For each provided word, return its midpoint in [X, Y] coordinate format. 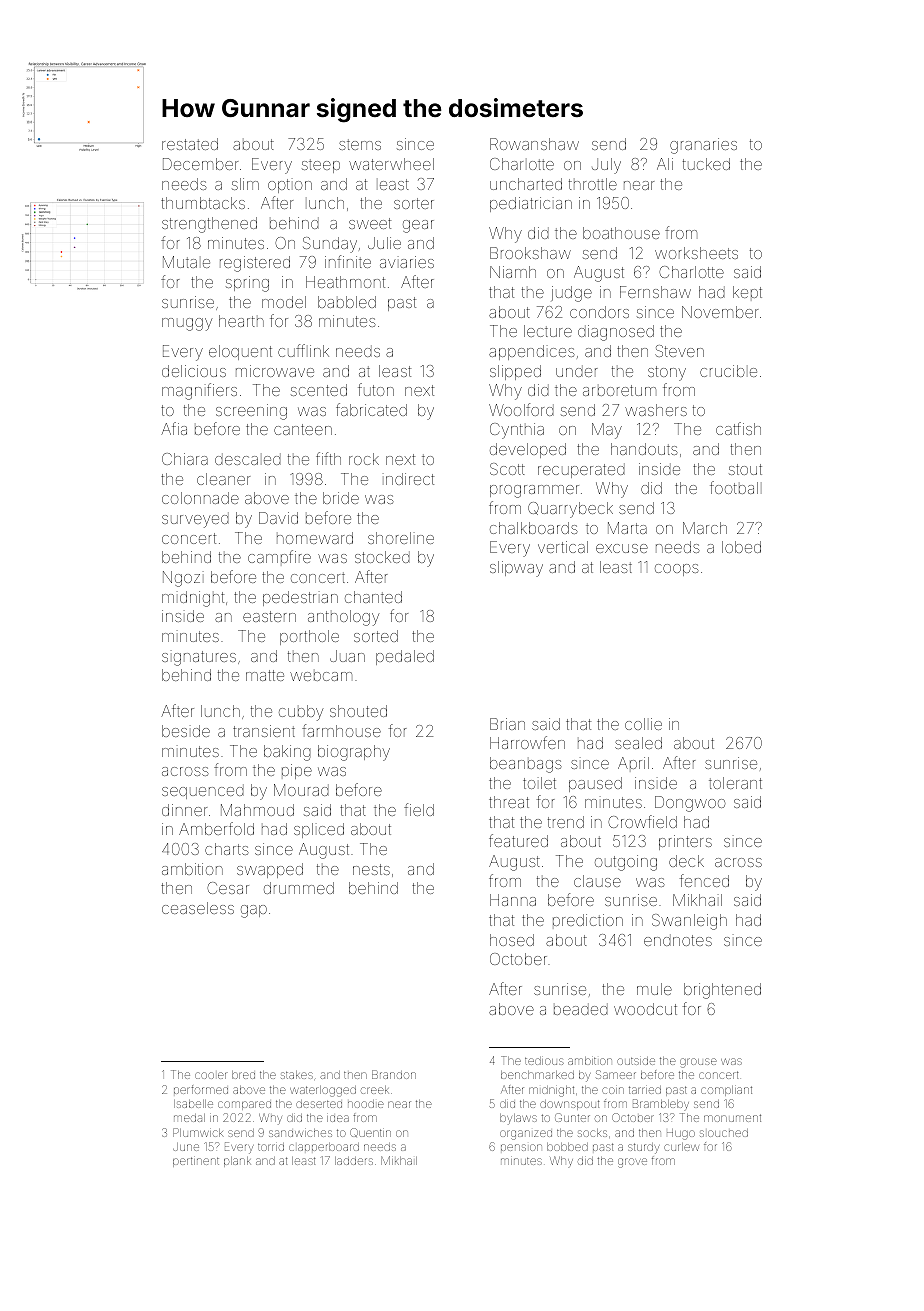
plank [237, 1162]
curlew [681, 1147]
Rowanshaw [534, 144]
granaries [703, 146]
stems [360, 144]
